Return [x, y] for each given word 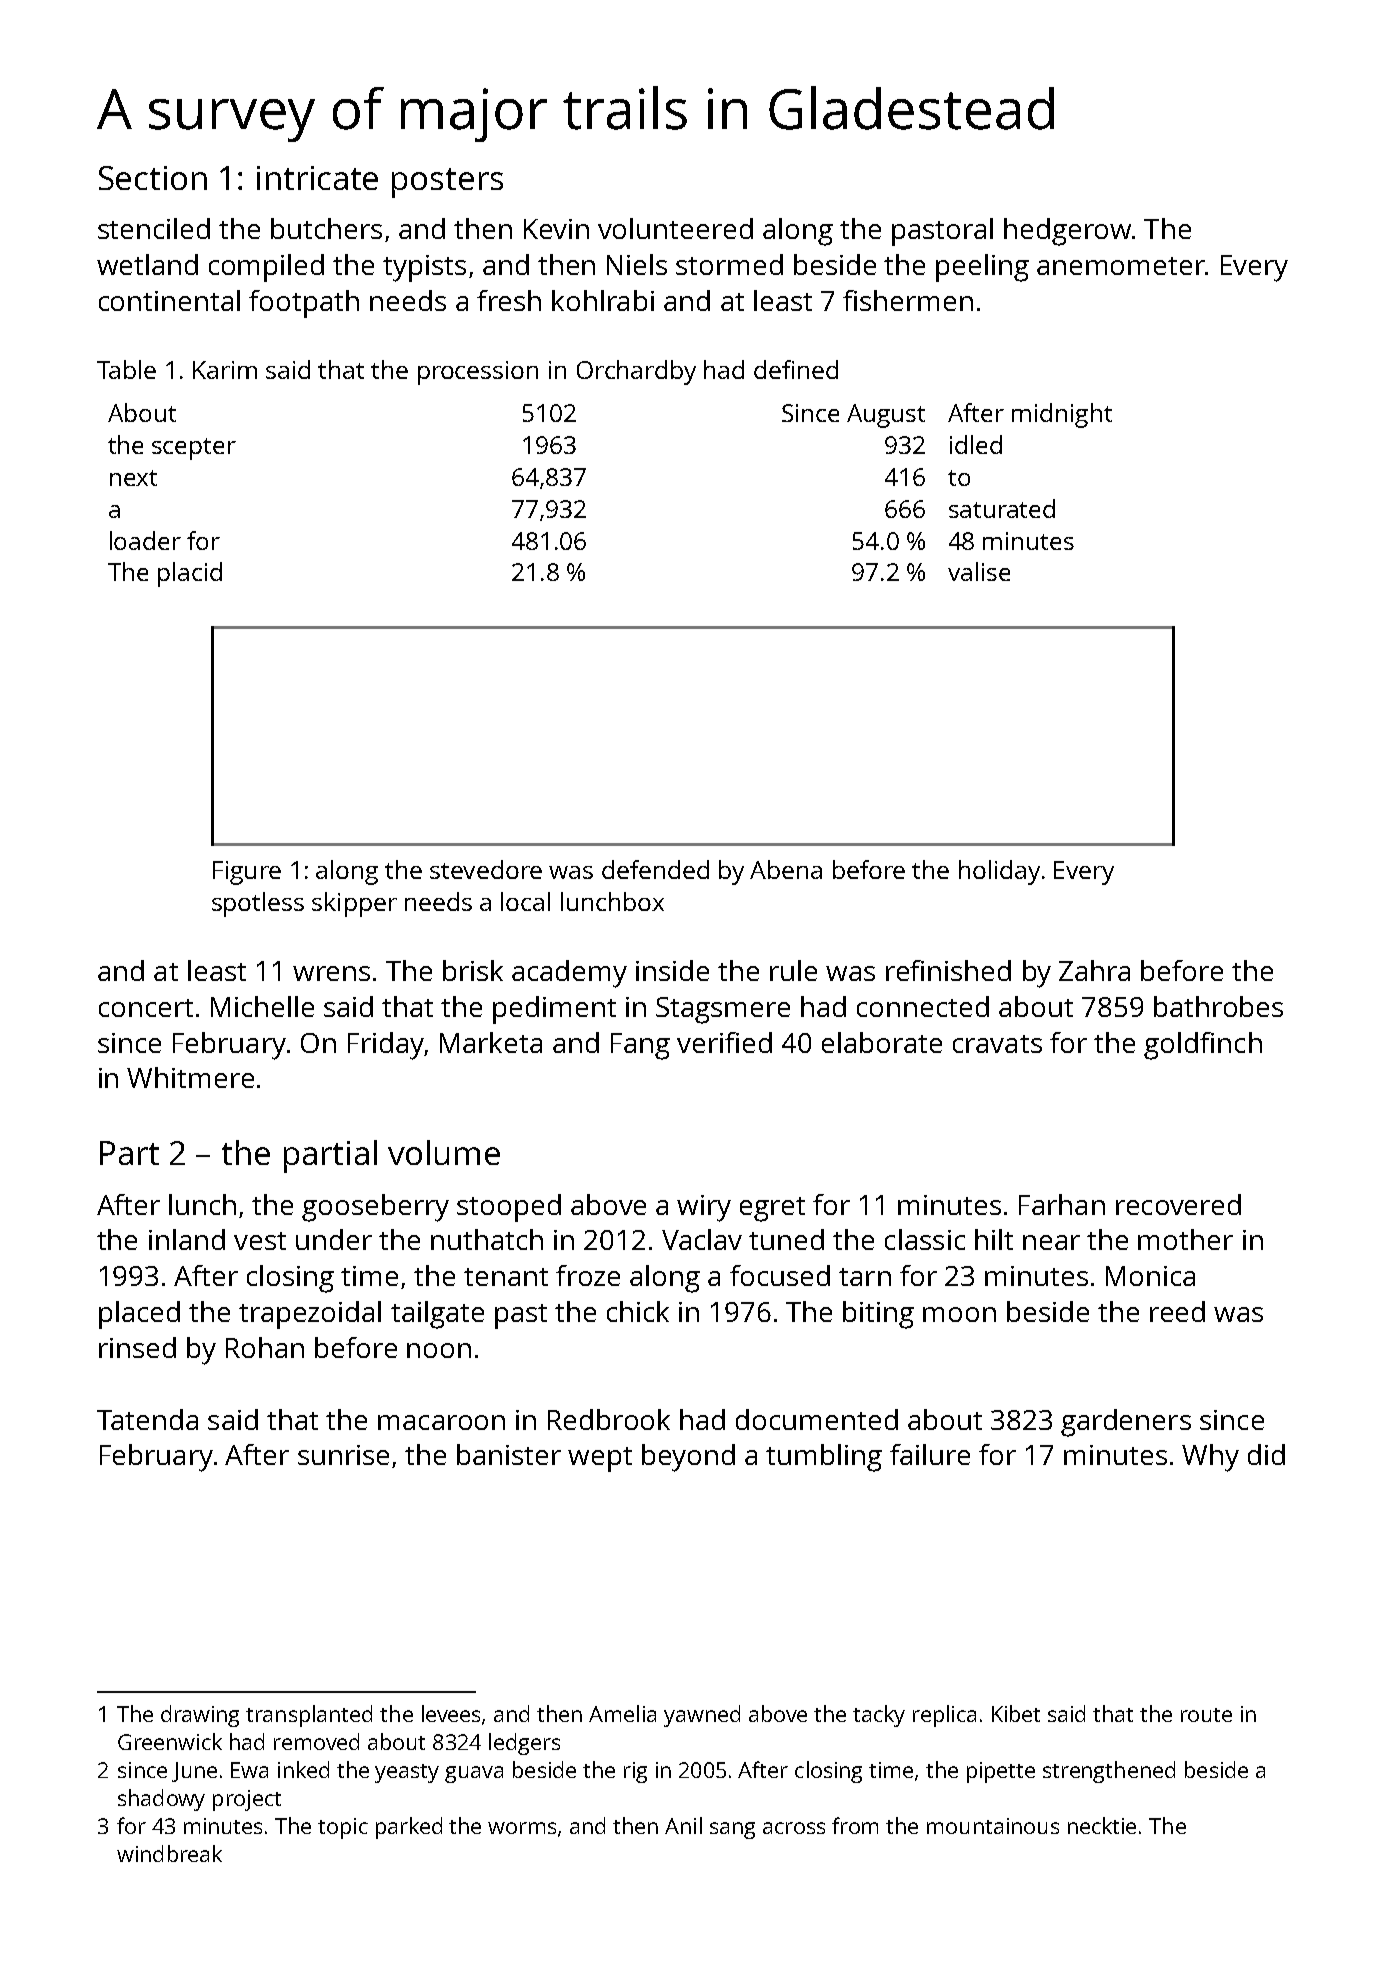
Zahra [1094, 970]
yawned [702, 1716]
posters [447, 183]
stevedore [486, 869]
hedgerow [1067, 232]
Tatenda [147, 1419]
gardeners [1126, 1423]
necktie [1102, 1825]
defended [655, 869]
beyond [688, 1458]
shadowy [161, 1800]
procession [478, 373]
